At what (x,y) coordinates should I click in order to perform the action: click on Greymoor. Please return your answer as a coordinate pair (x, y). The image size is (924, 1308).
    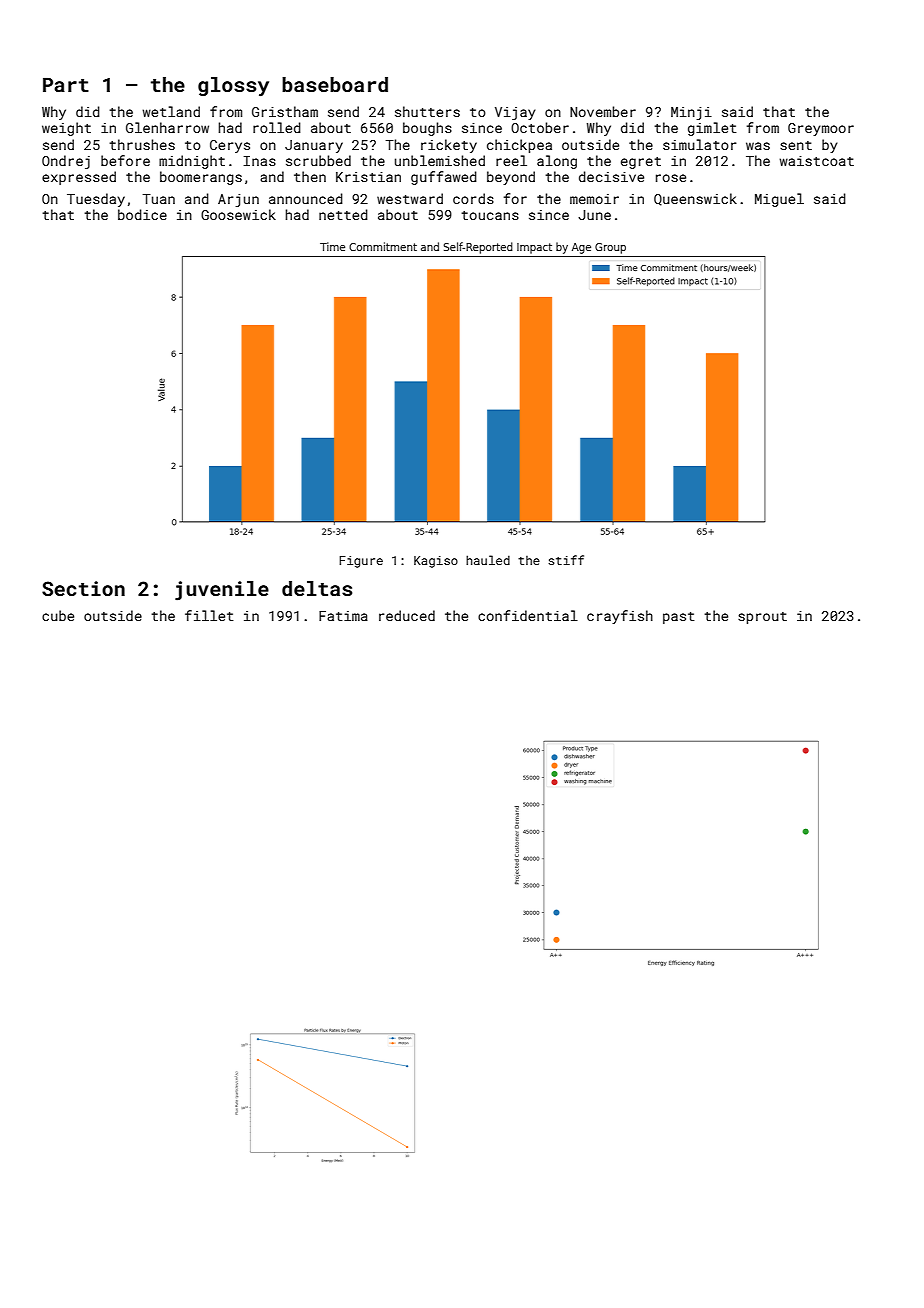
    Looking at the image, I should click on (821, 129).
